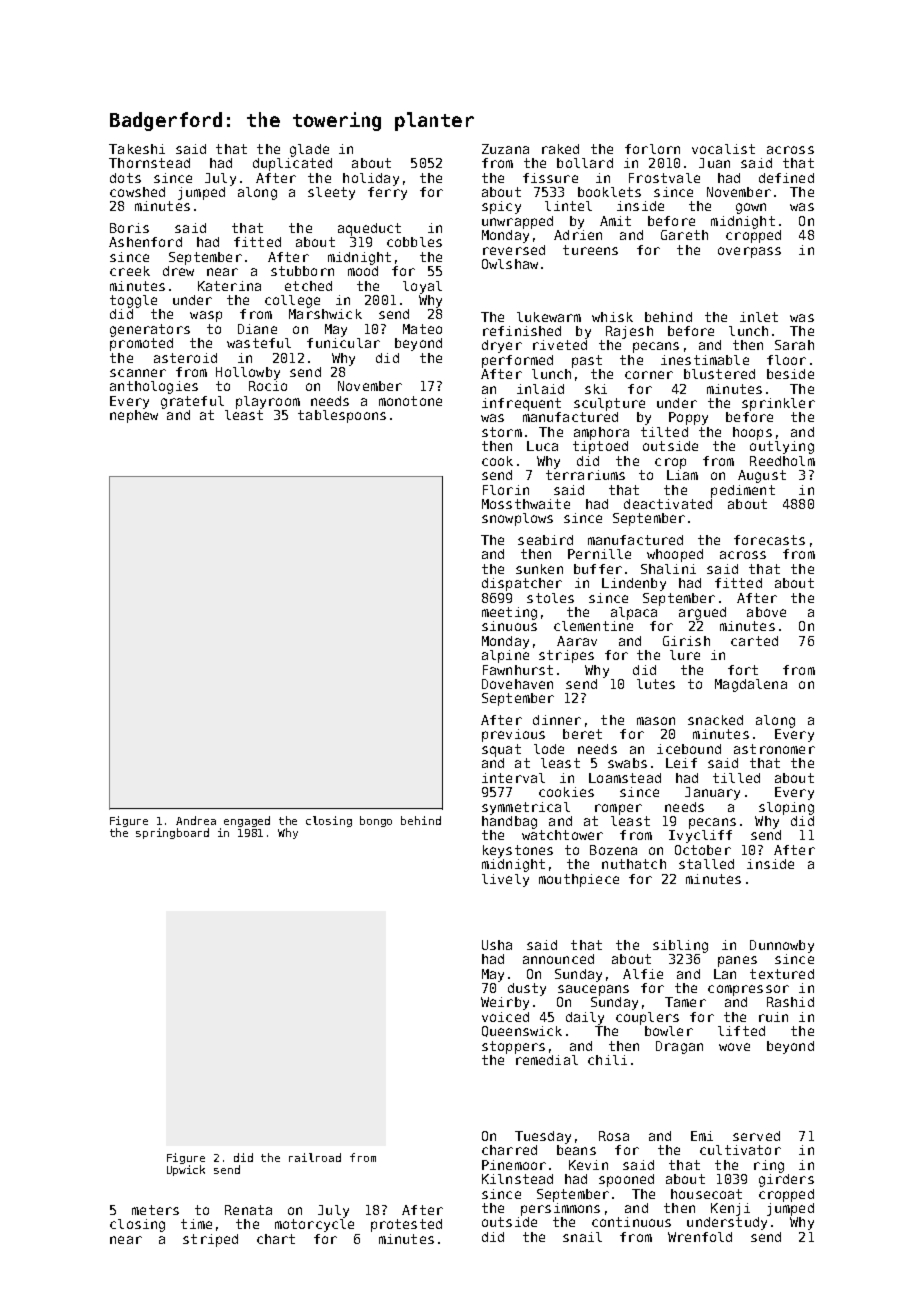 The width and height of the screenshot is (924, 1308). I want to click on Upwick, so click(186, 1170).
